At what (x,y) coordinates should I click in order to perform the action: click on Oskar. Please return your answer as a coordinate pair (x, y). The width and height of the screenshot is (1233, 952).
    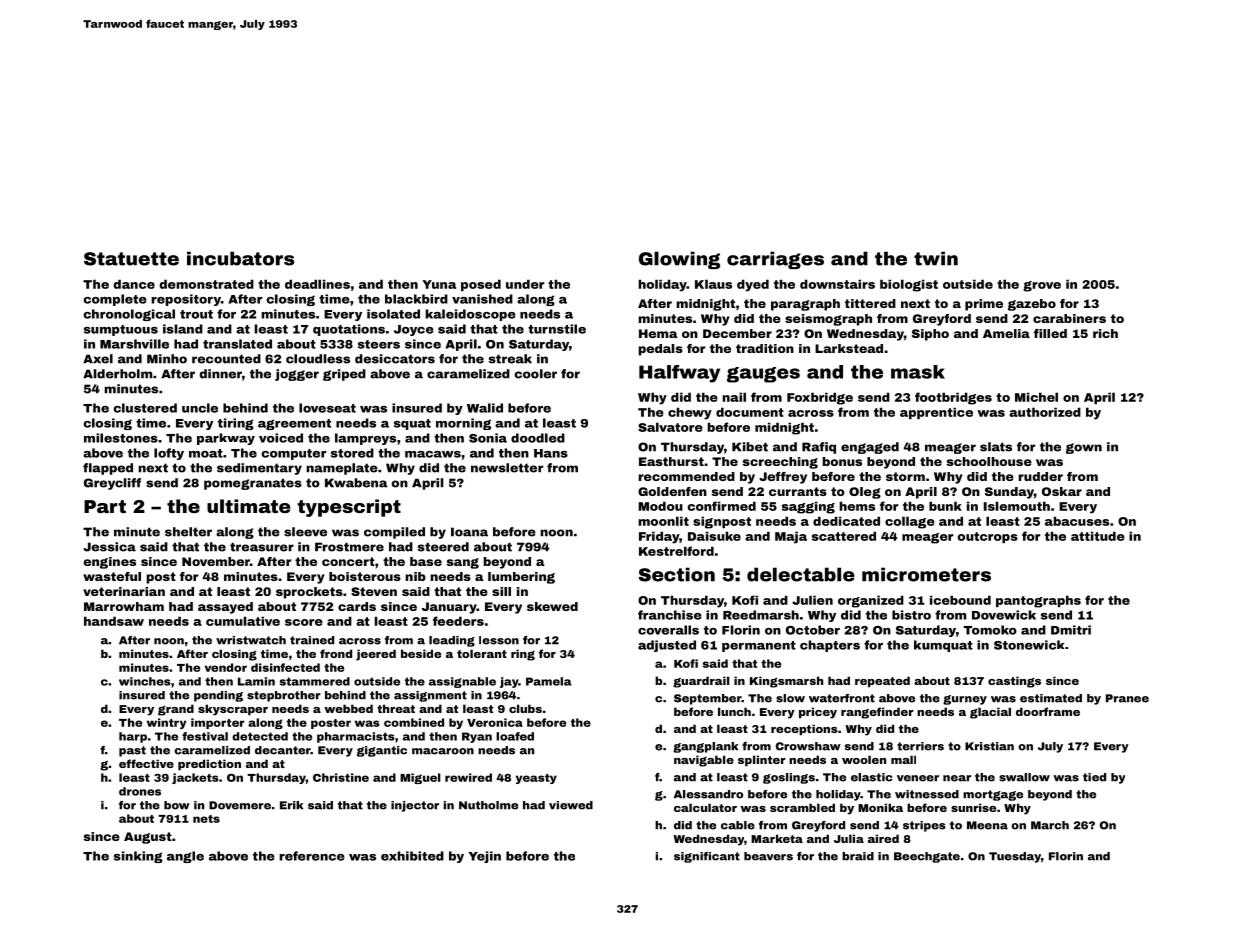
    Looking at the image, I should click on (1062, 491).
